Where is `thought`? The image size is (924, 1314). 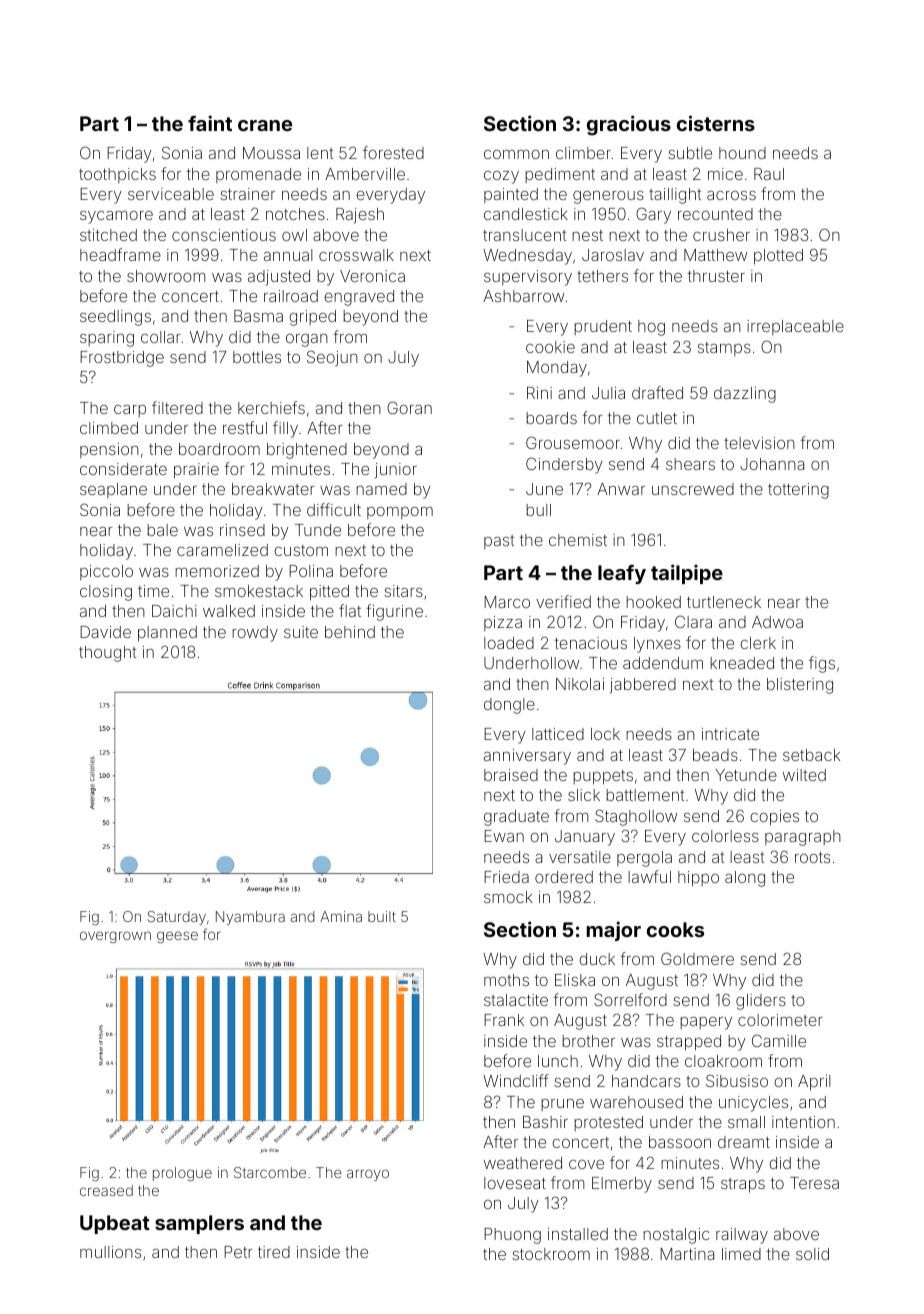
thought is located at coordinates (107, 654).
